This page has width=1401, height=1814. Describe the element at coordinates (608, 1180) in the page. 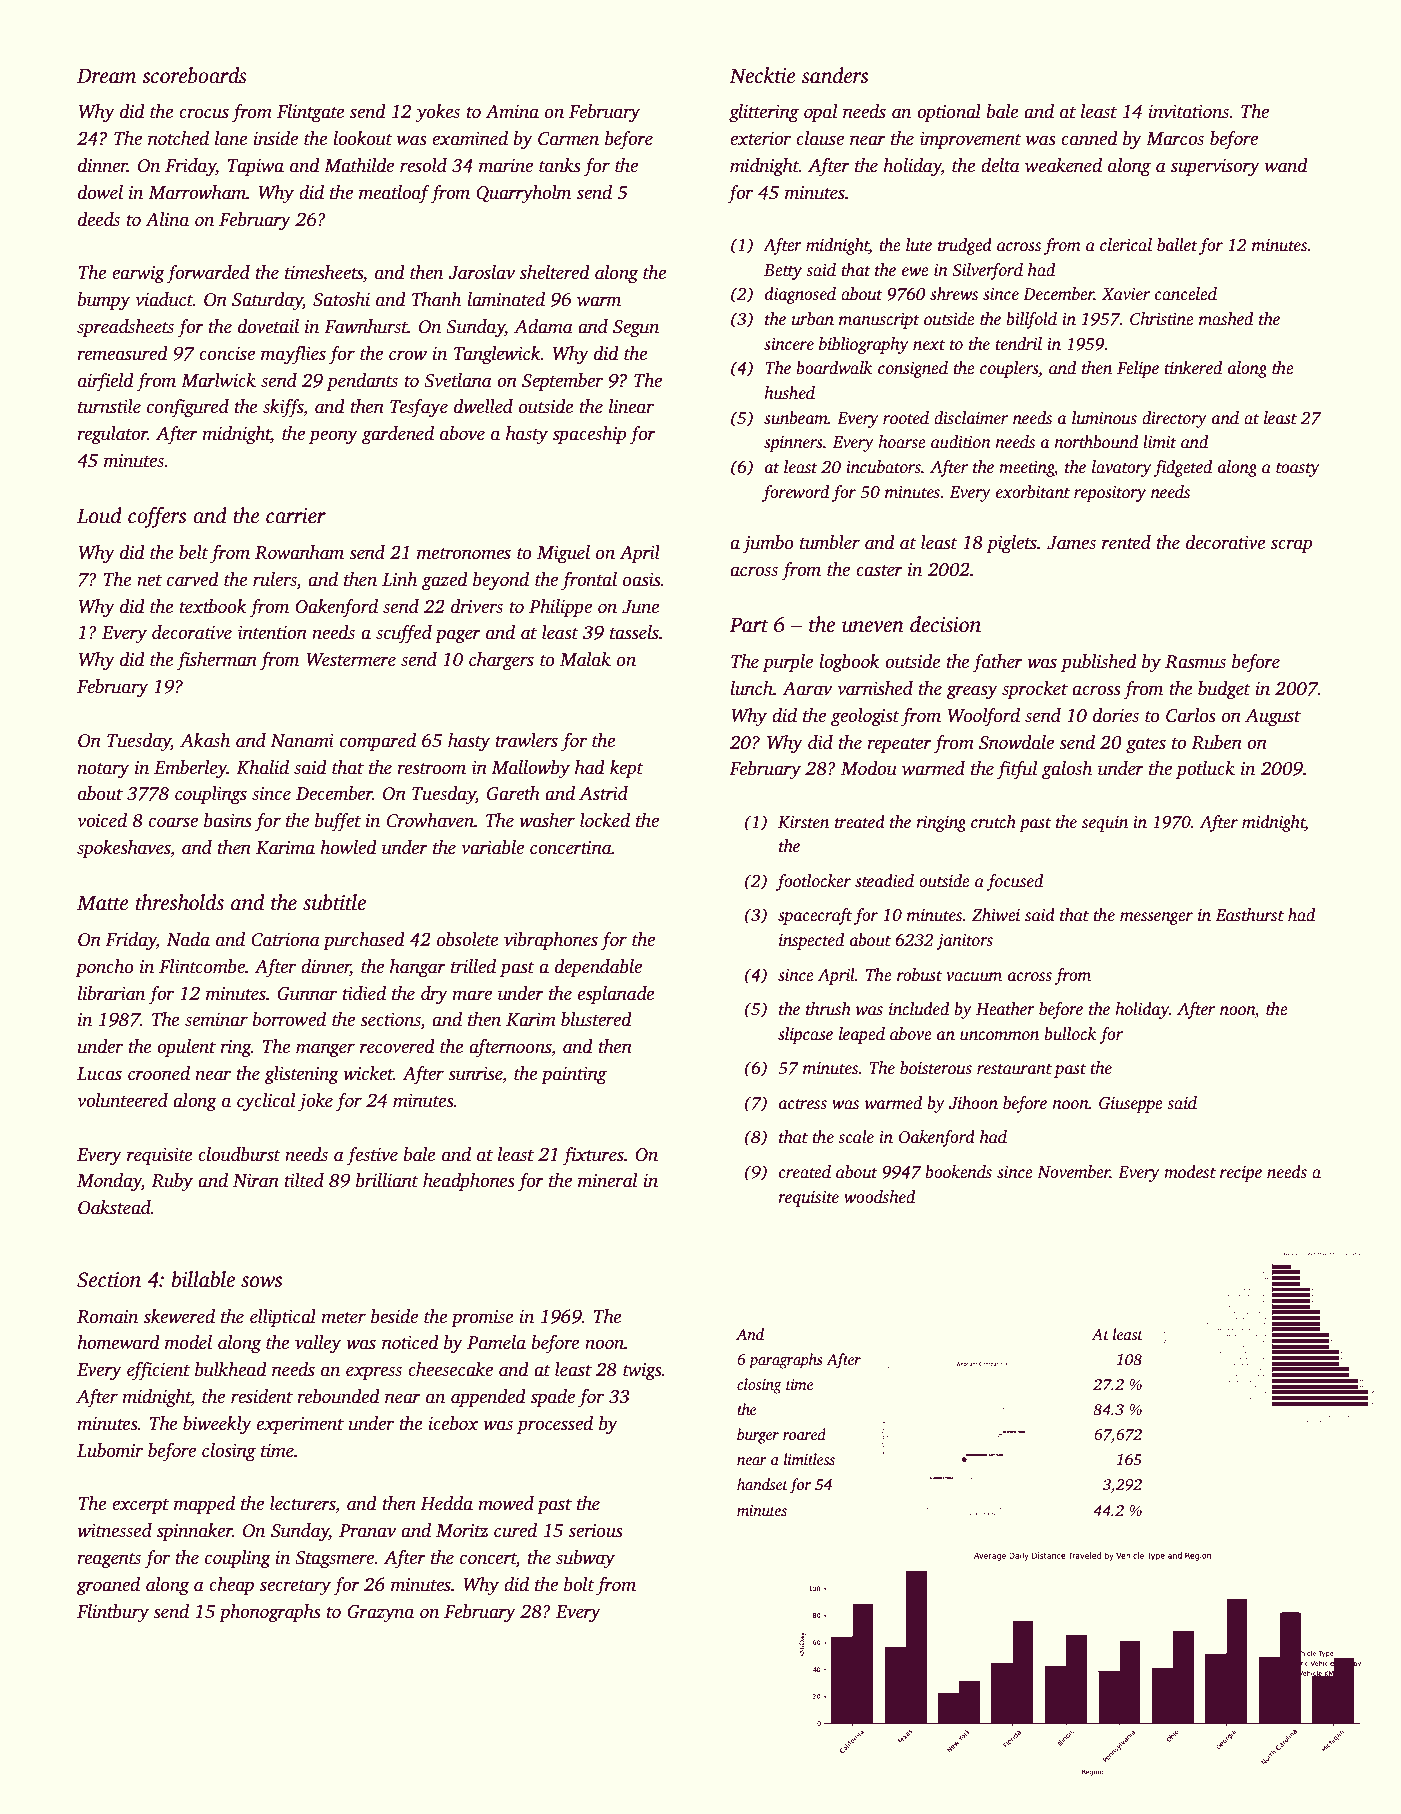

I see `mineral` at that location.
